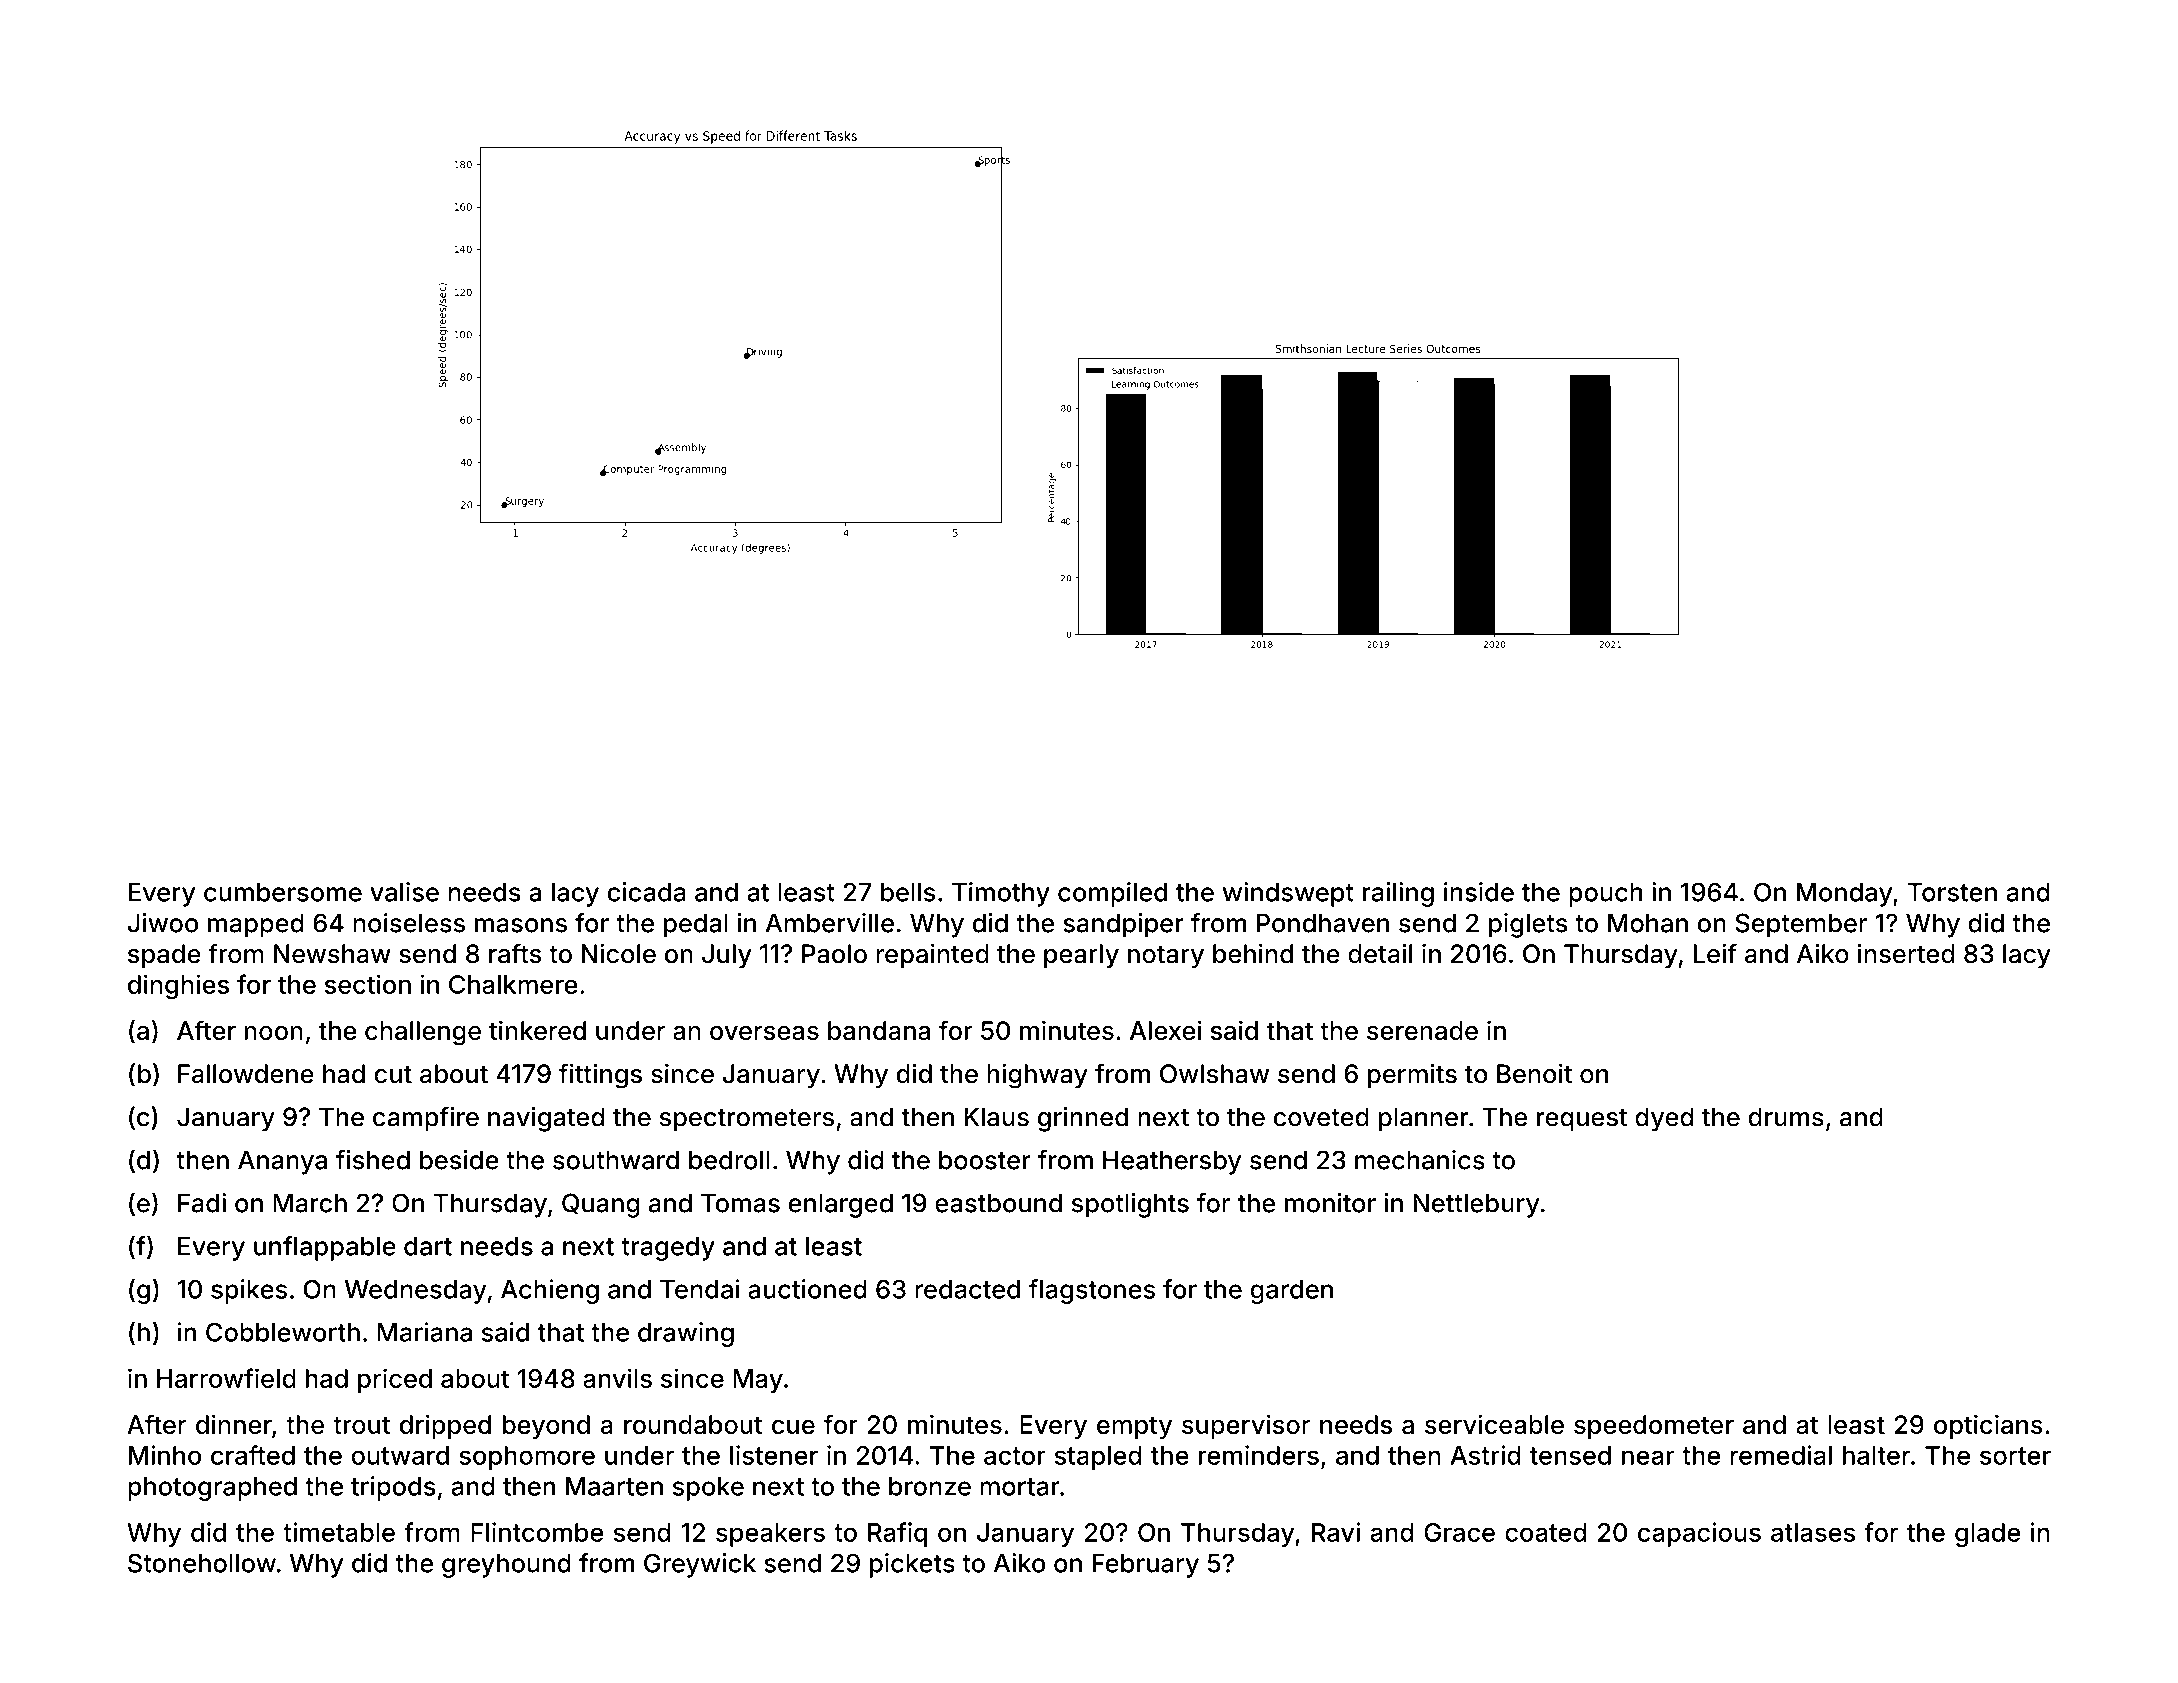 This screenshot has height=1683, width=2178. Describe the element at coordinates (249, 1291) in the screenshot. I see `spikes` at that location.
